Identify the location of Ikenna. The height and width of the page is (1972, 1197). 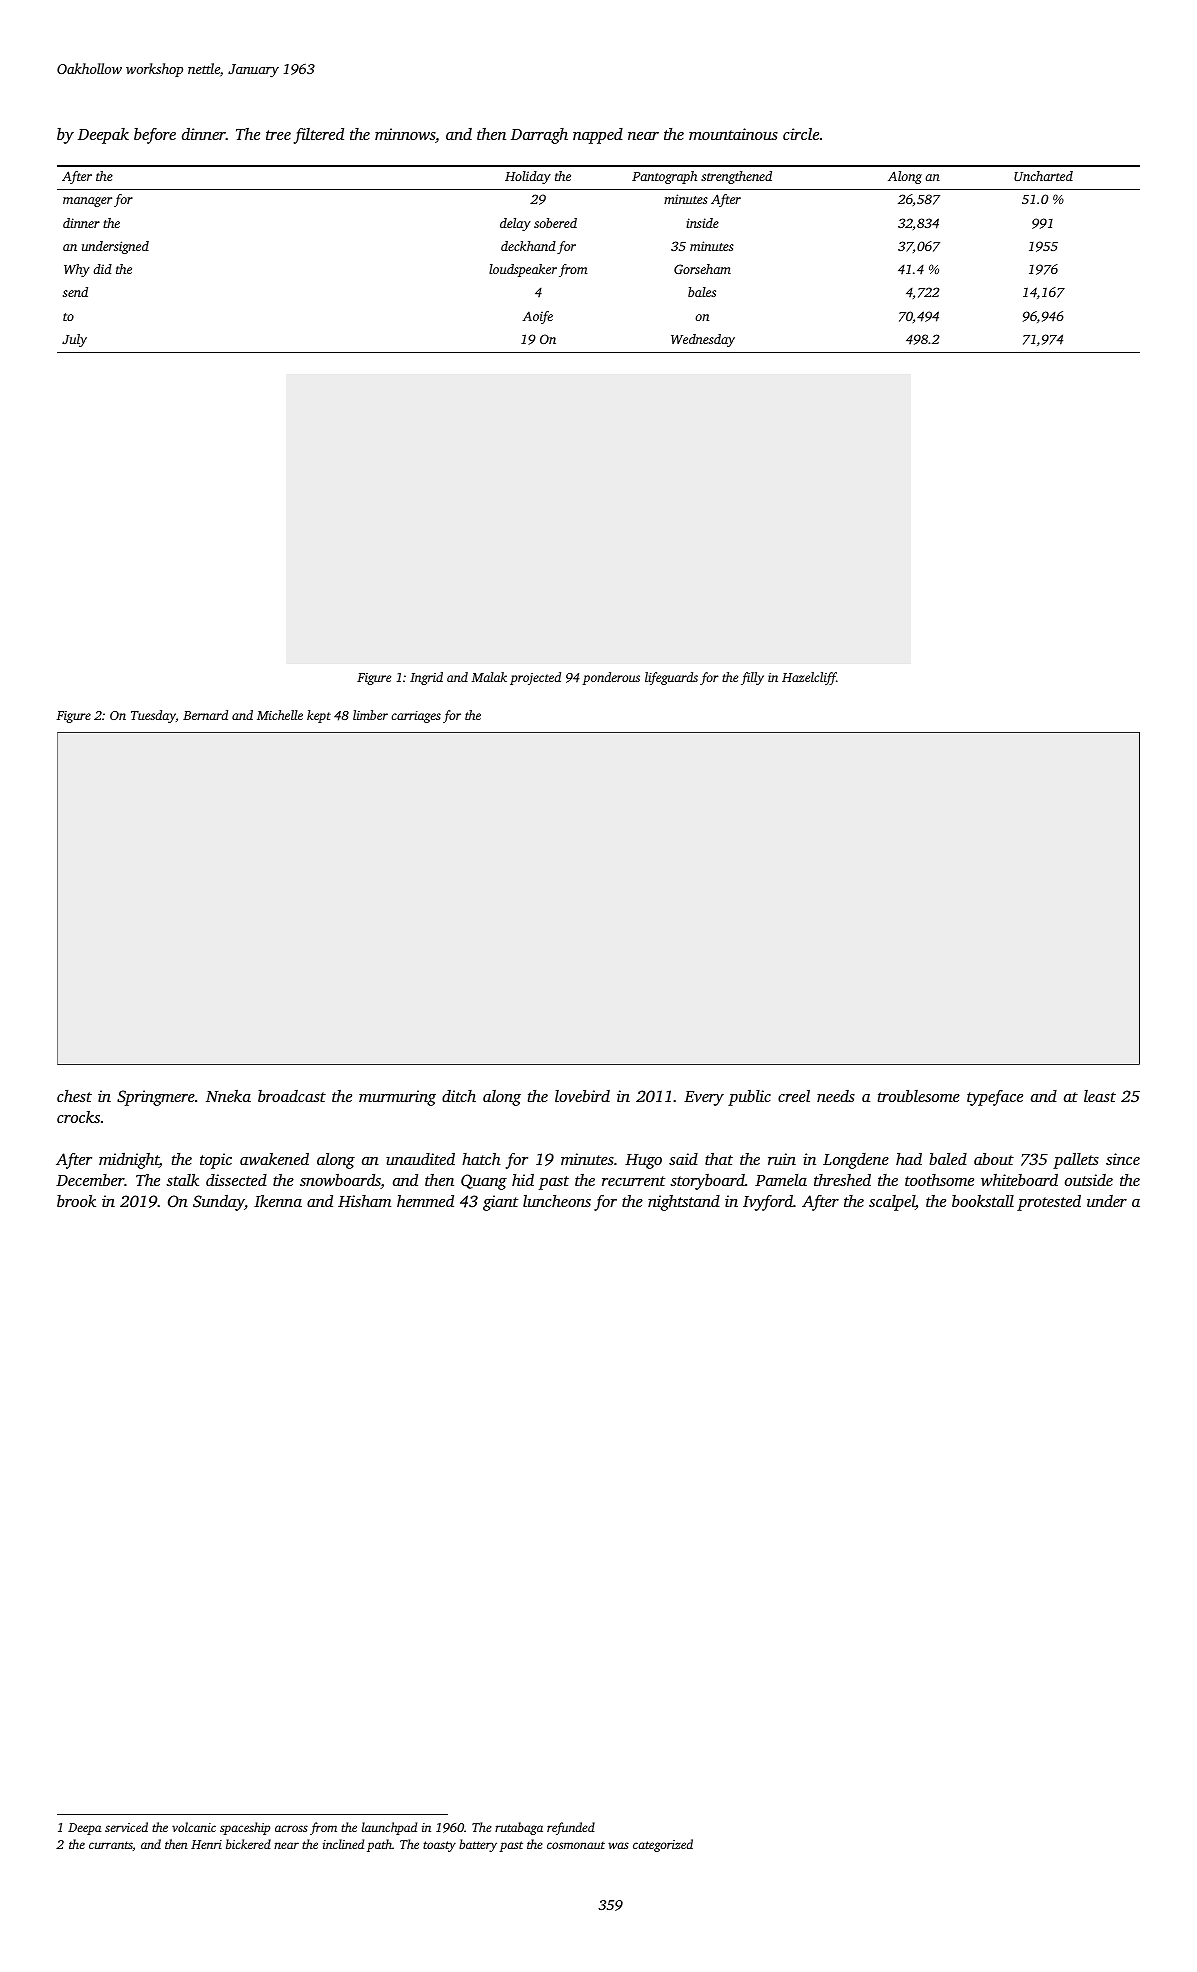
(278, 1201).
